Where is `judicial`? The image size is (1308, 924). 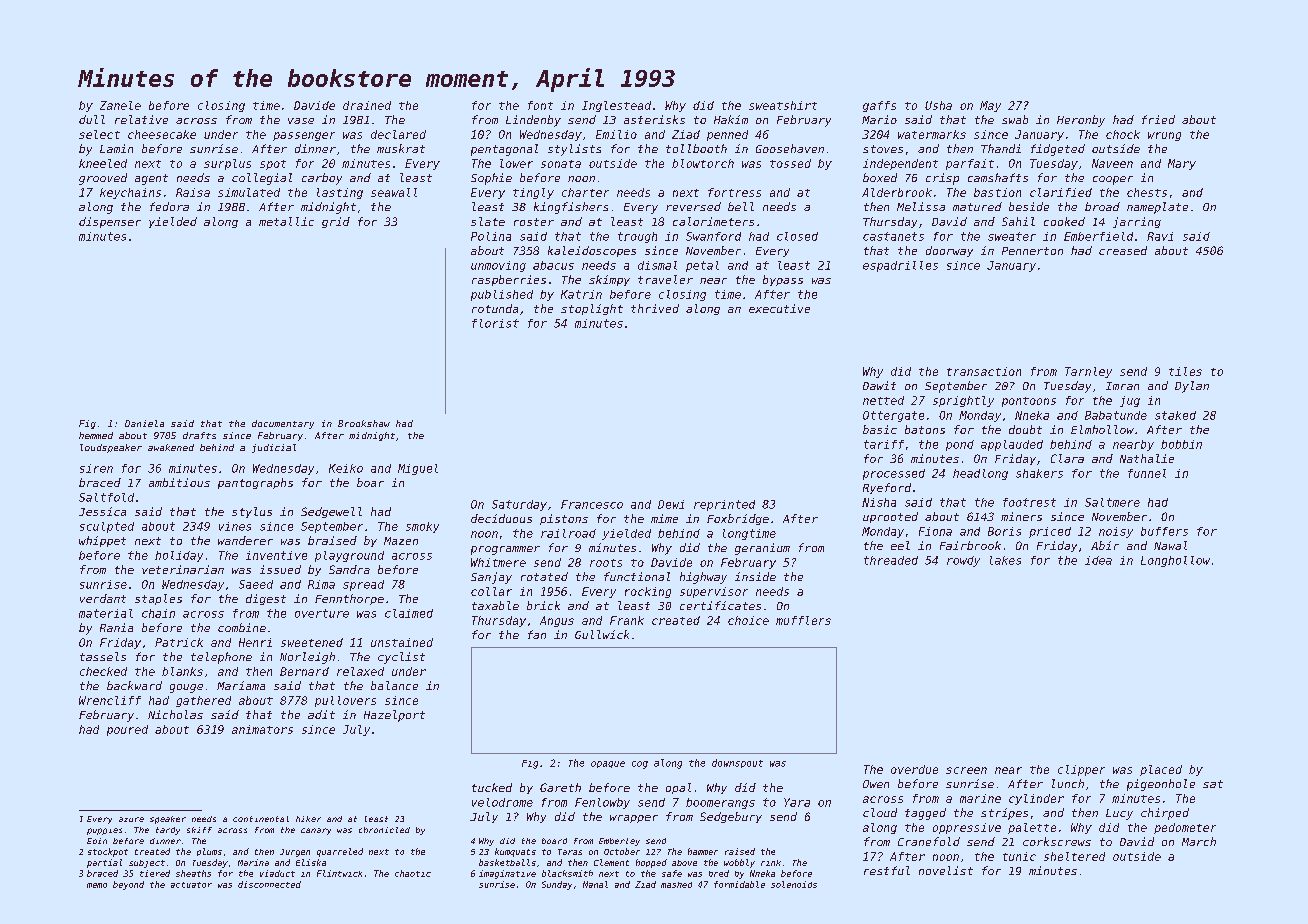
judicial is located at coordinates (274, 448).
